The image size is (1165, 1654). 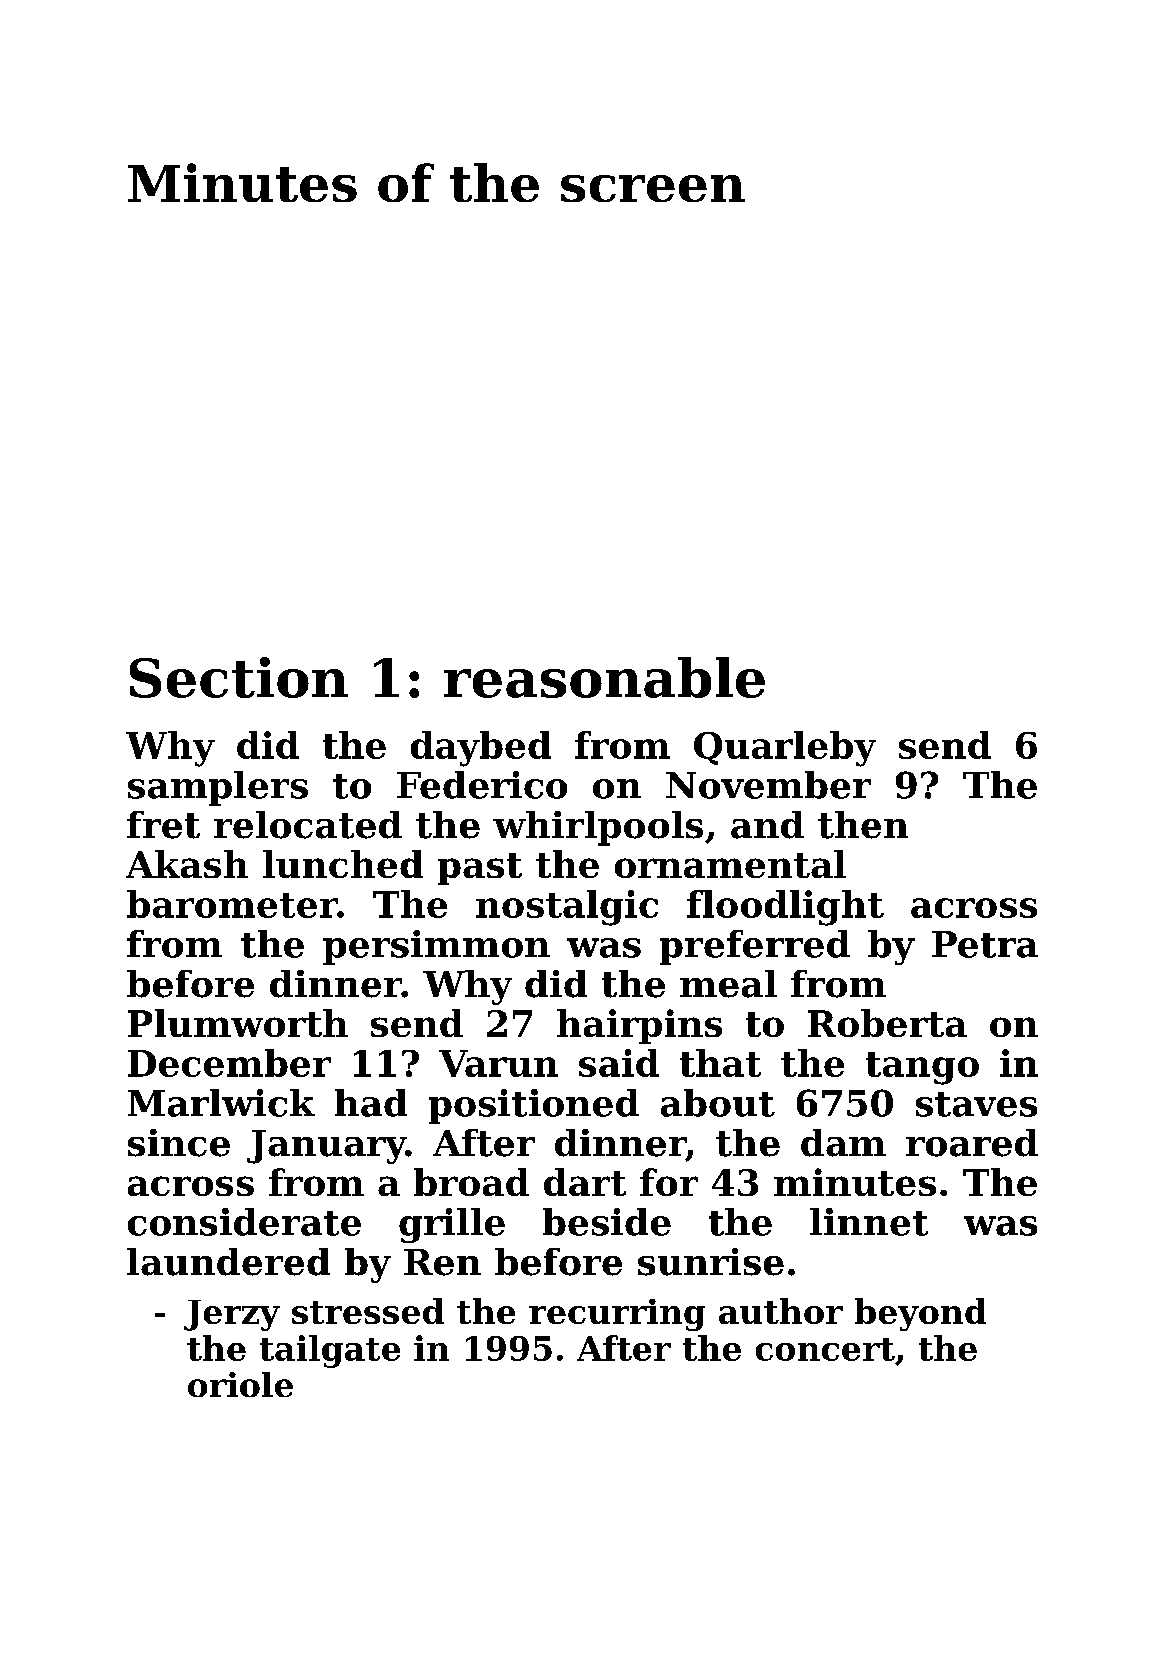 What do you see at coordinates (985, 944) in the screenshot?
I see `Petra` at bounding box center [985, 944].
